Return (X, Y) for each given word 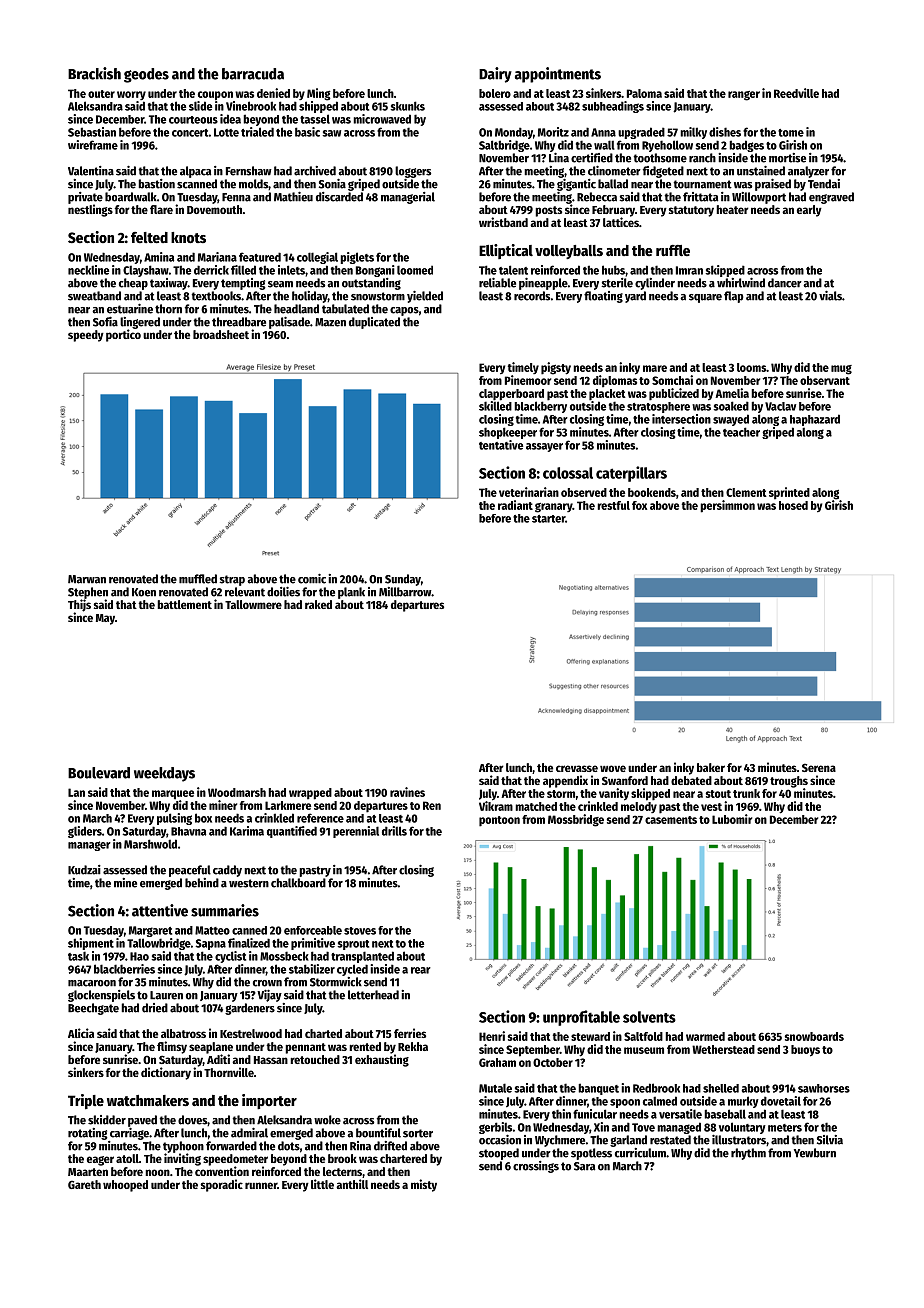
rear (421, 970)
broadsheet (221, 334)
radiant (515, 505)
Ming (319, 94)
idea (230, 119)
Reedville (796, 93)
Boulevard (99, 773)
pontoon (499, 821)
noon (157, 1172)
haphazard (815, 420)
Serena (819, 767)
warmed (705, 1036)
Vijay (269, 996)
